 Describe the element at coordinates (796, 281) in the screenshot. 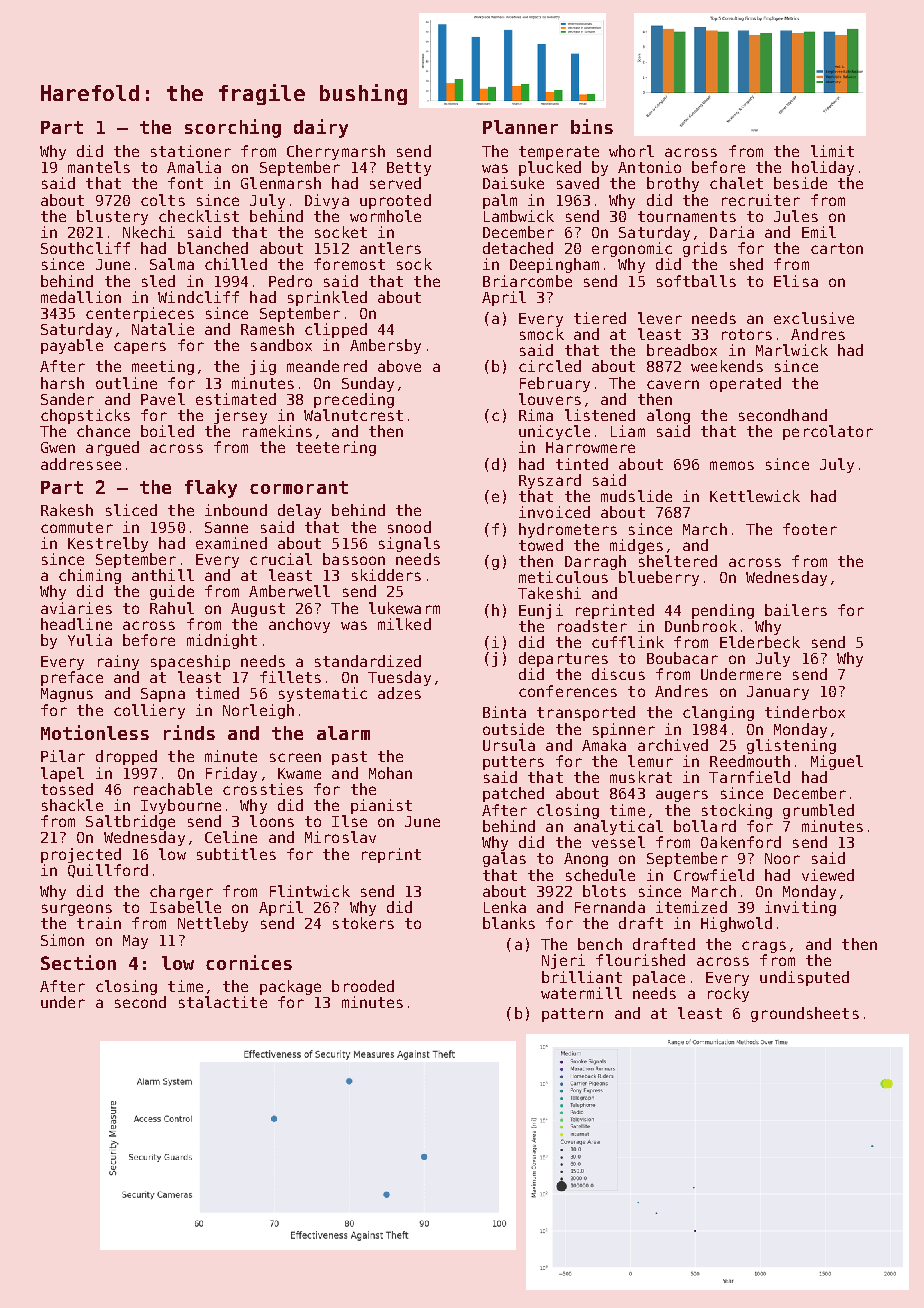

I see `Elisa` at that location.
